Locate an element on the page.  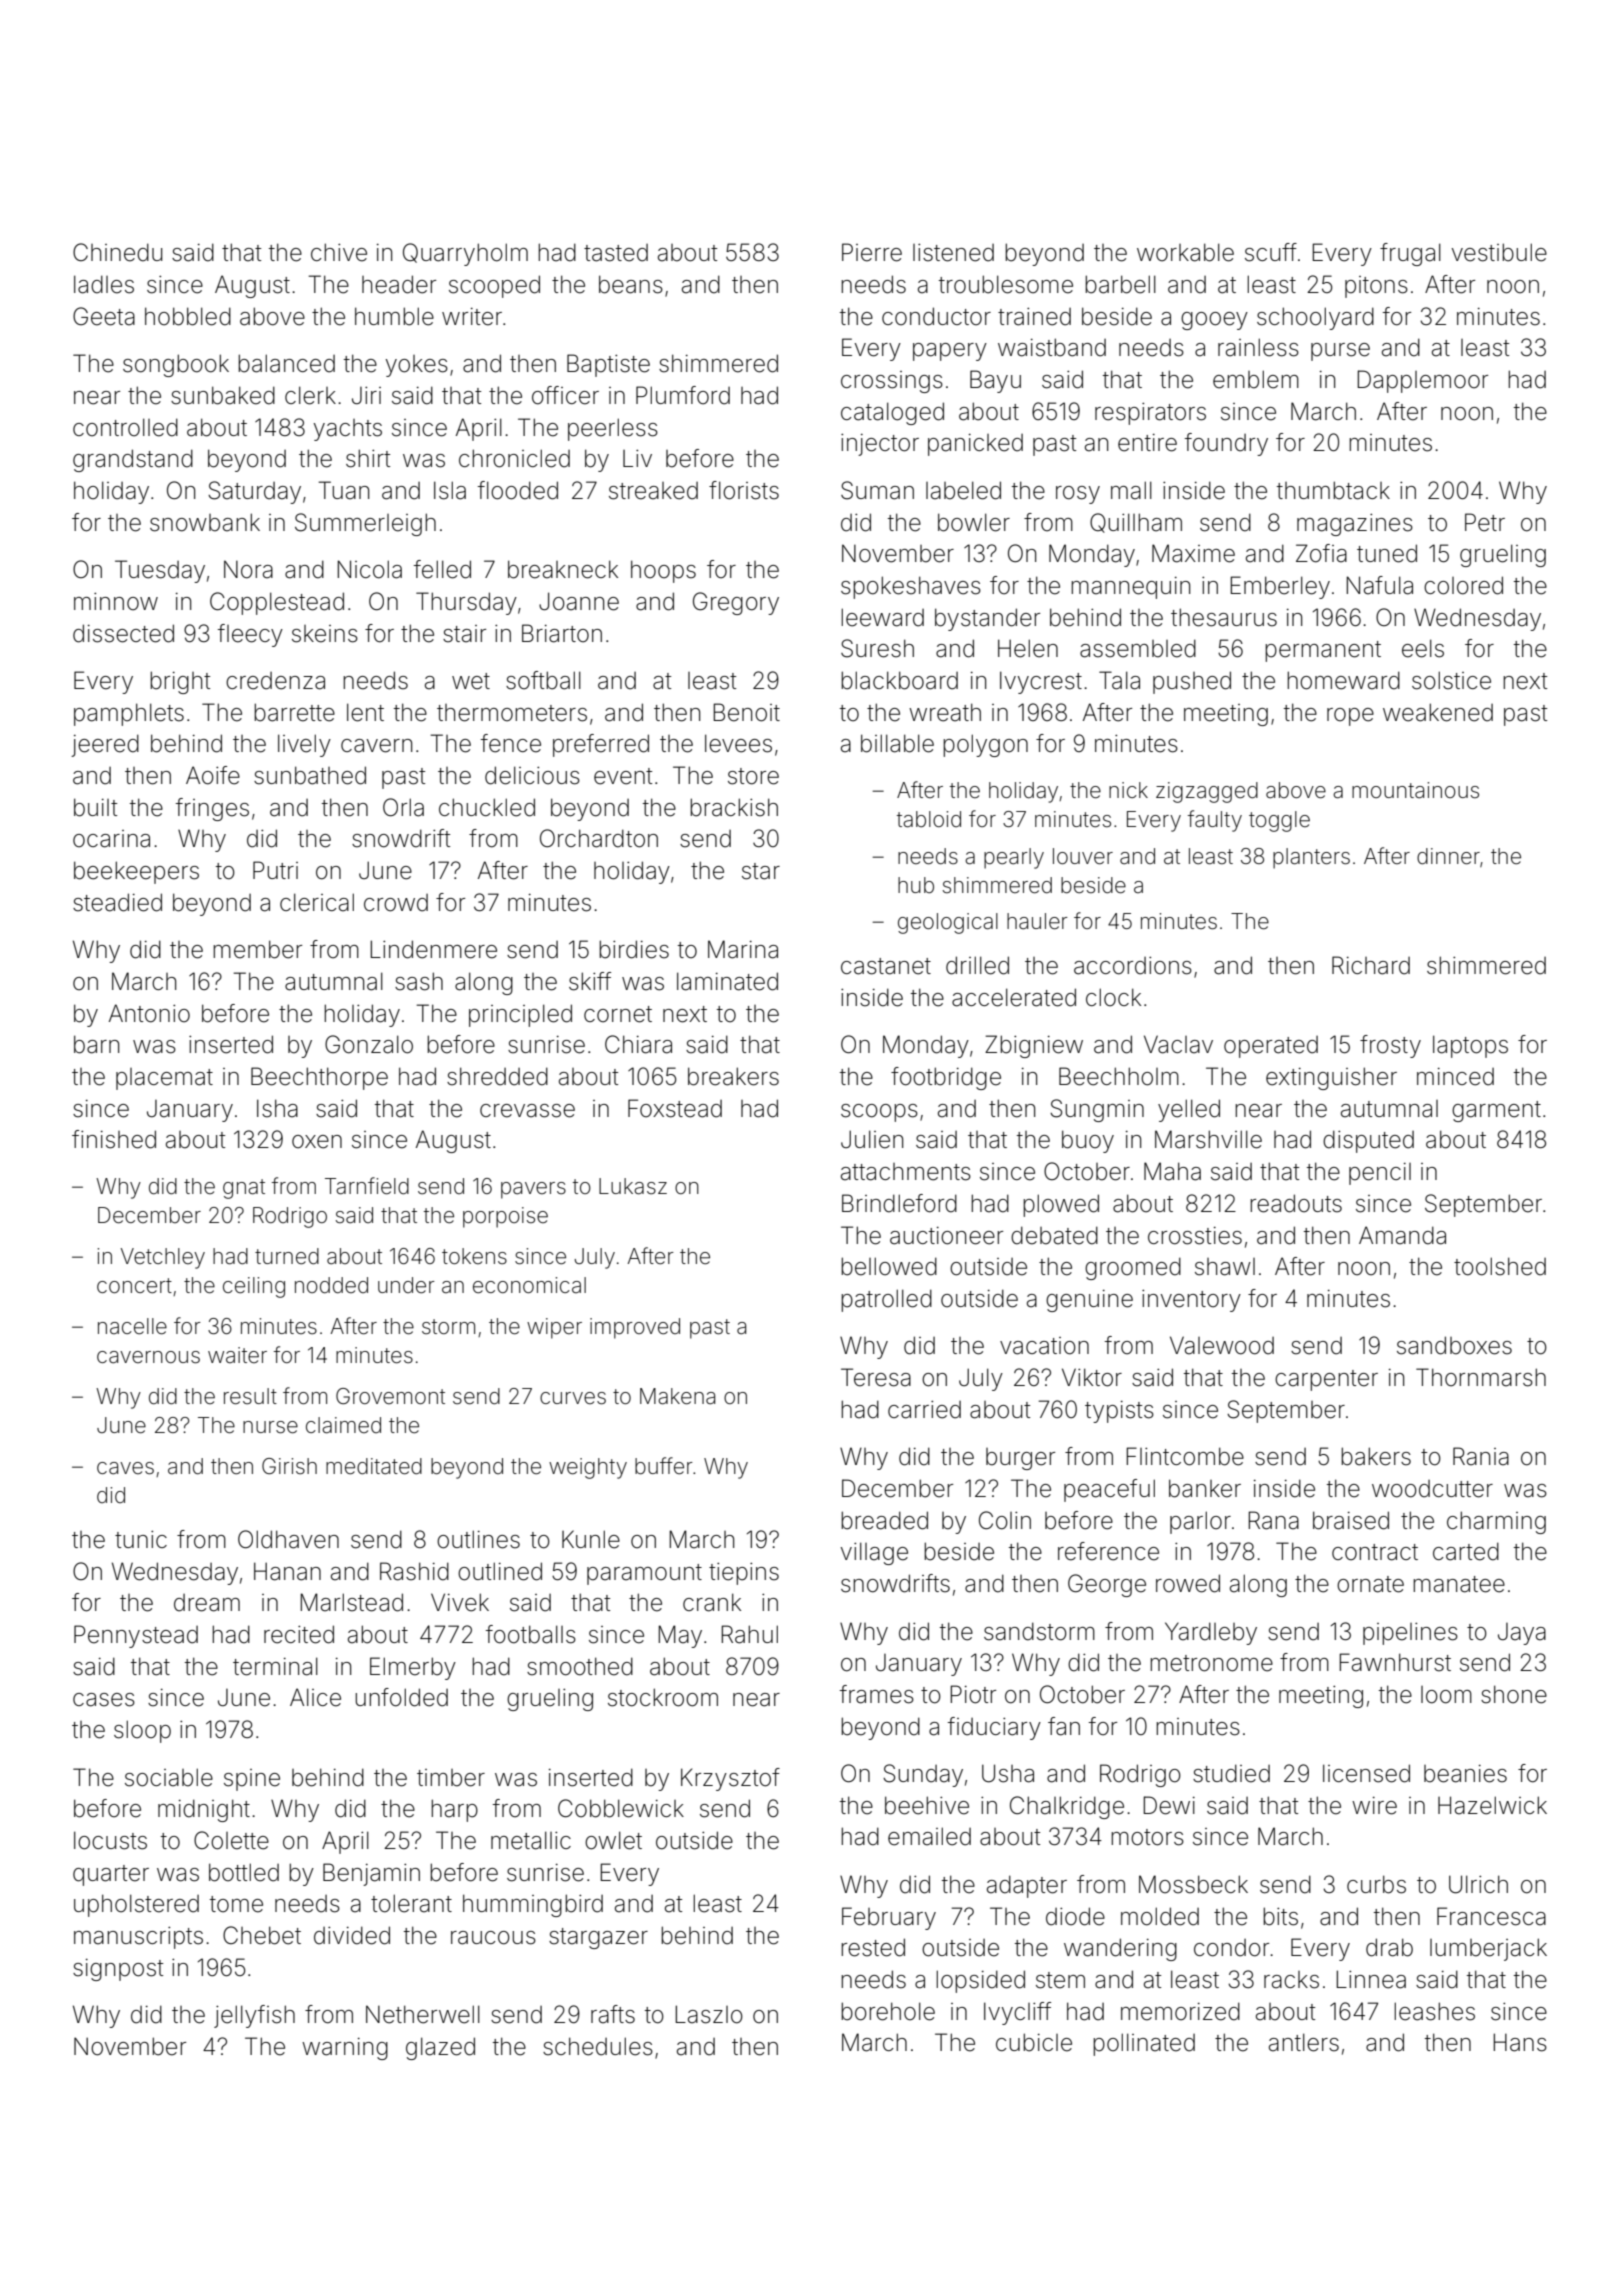
Hans is located at coordinates (1520, 2042).
